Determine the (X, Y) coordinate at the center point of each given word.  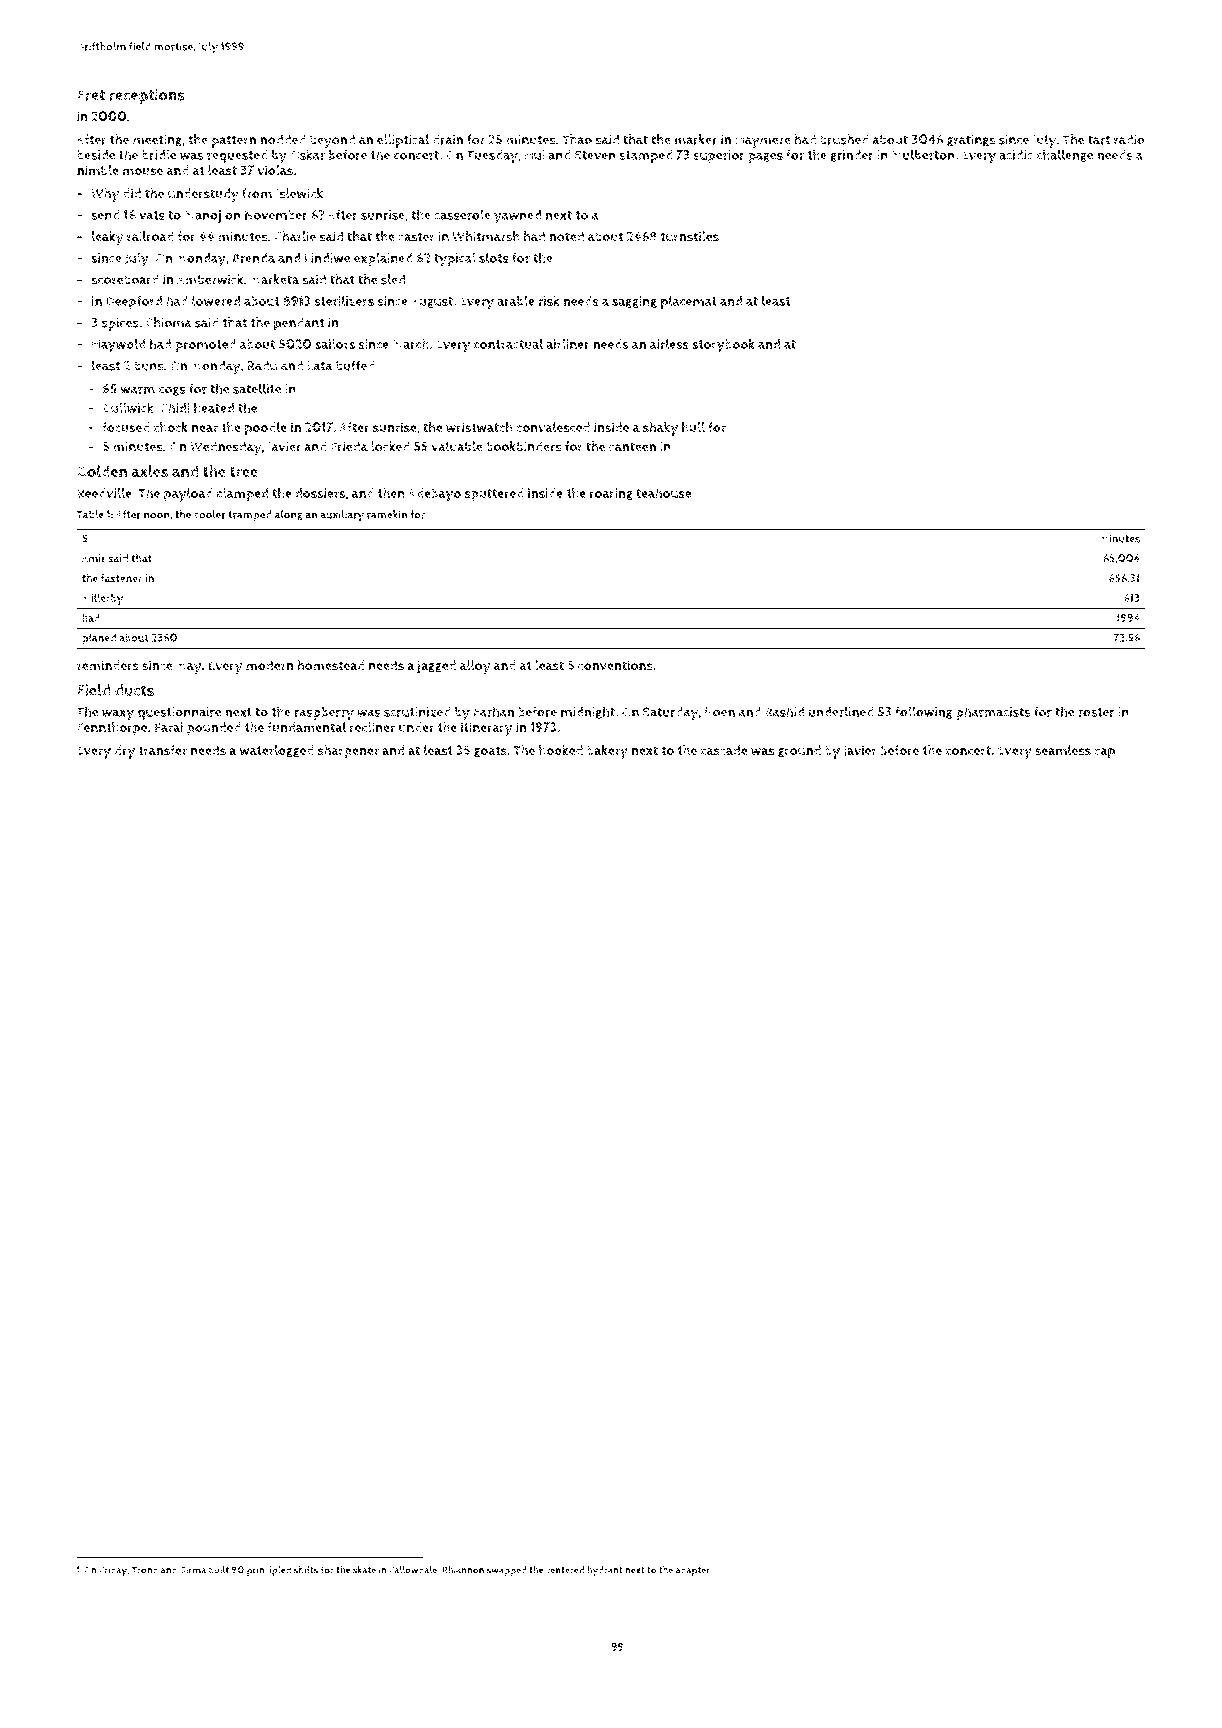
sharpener (348, 752)
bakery (607, 752)
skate (364, 1570)
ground (799, 751)
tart (1099, 140)
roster (1096, 712)
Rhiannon (463, 1570)
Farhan (494, 711)
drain (447, 139)
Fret (91, 95)
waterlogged (277, 751)
